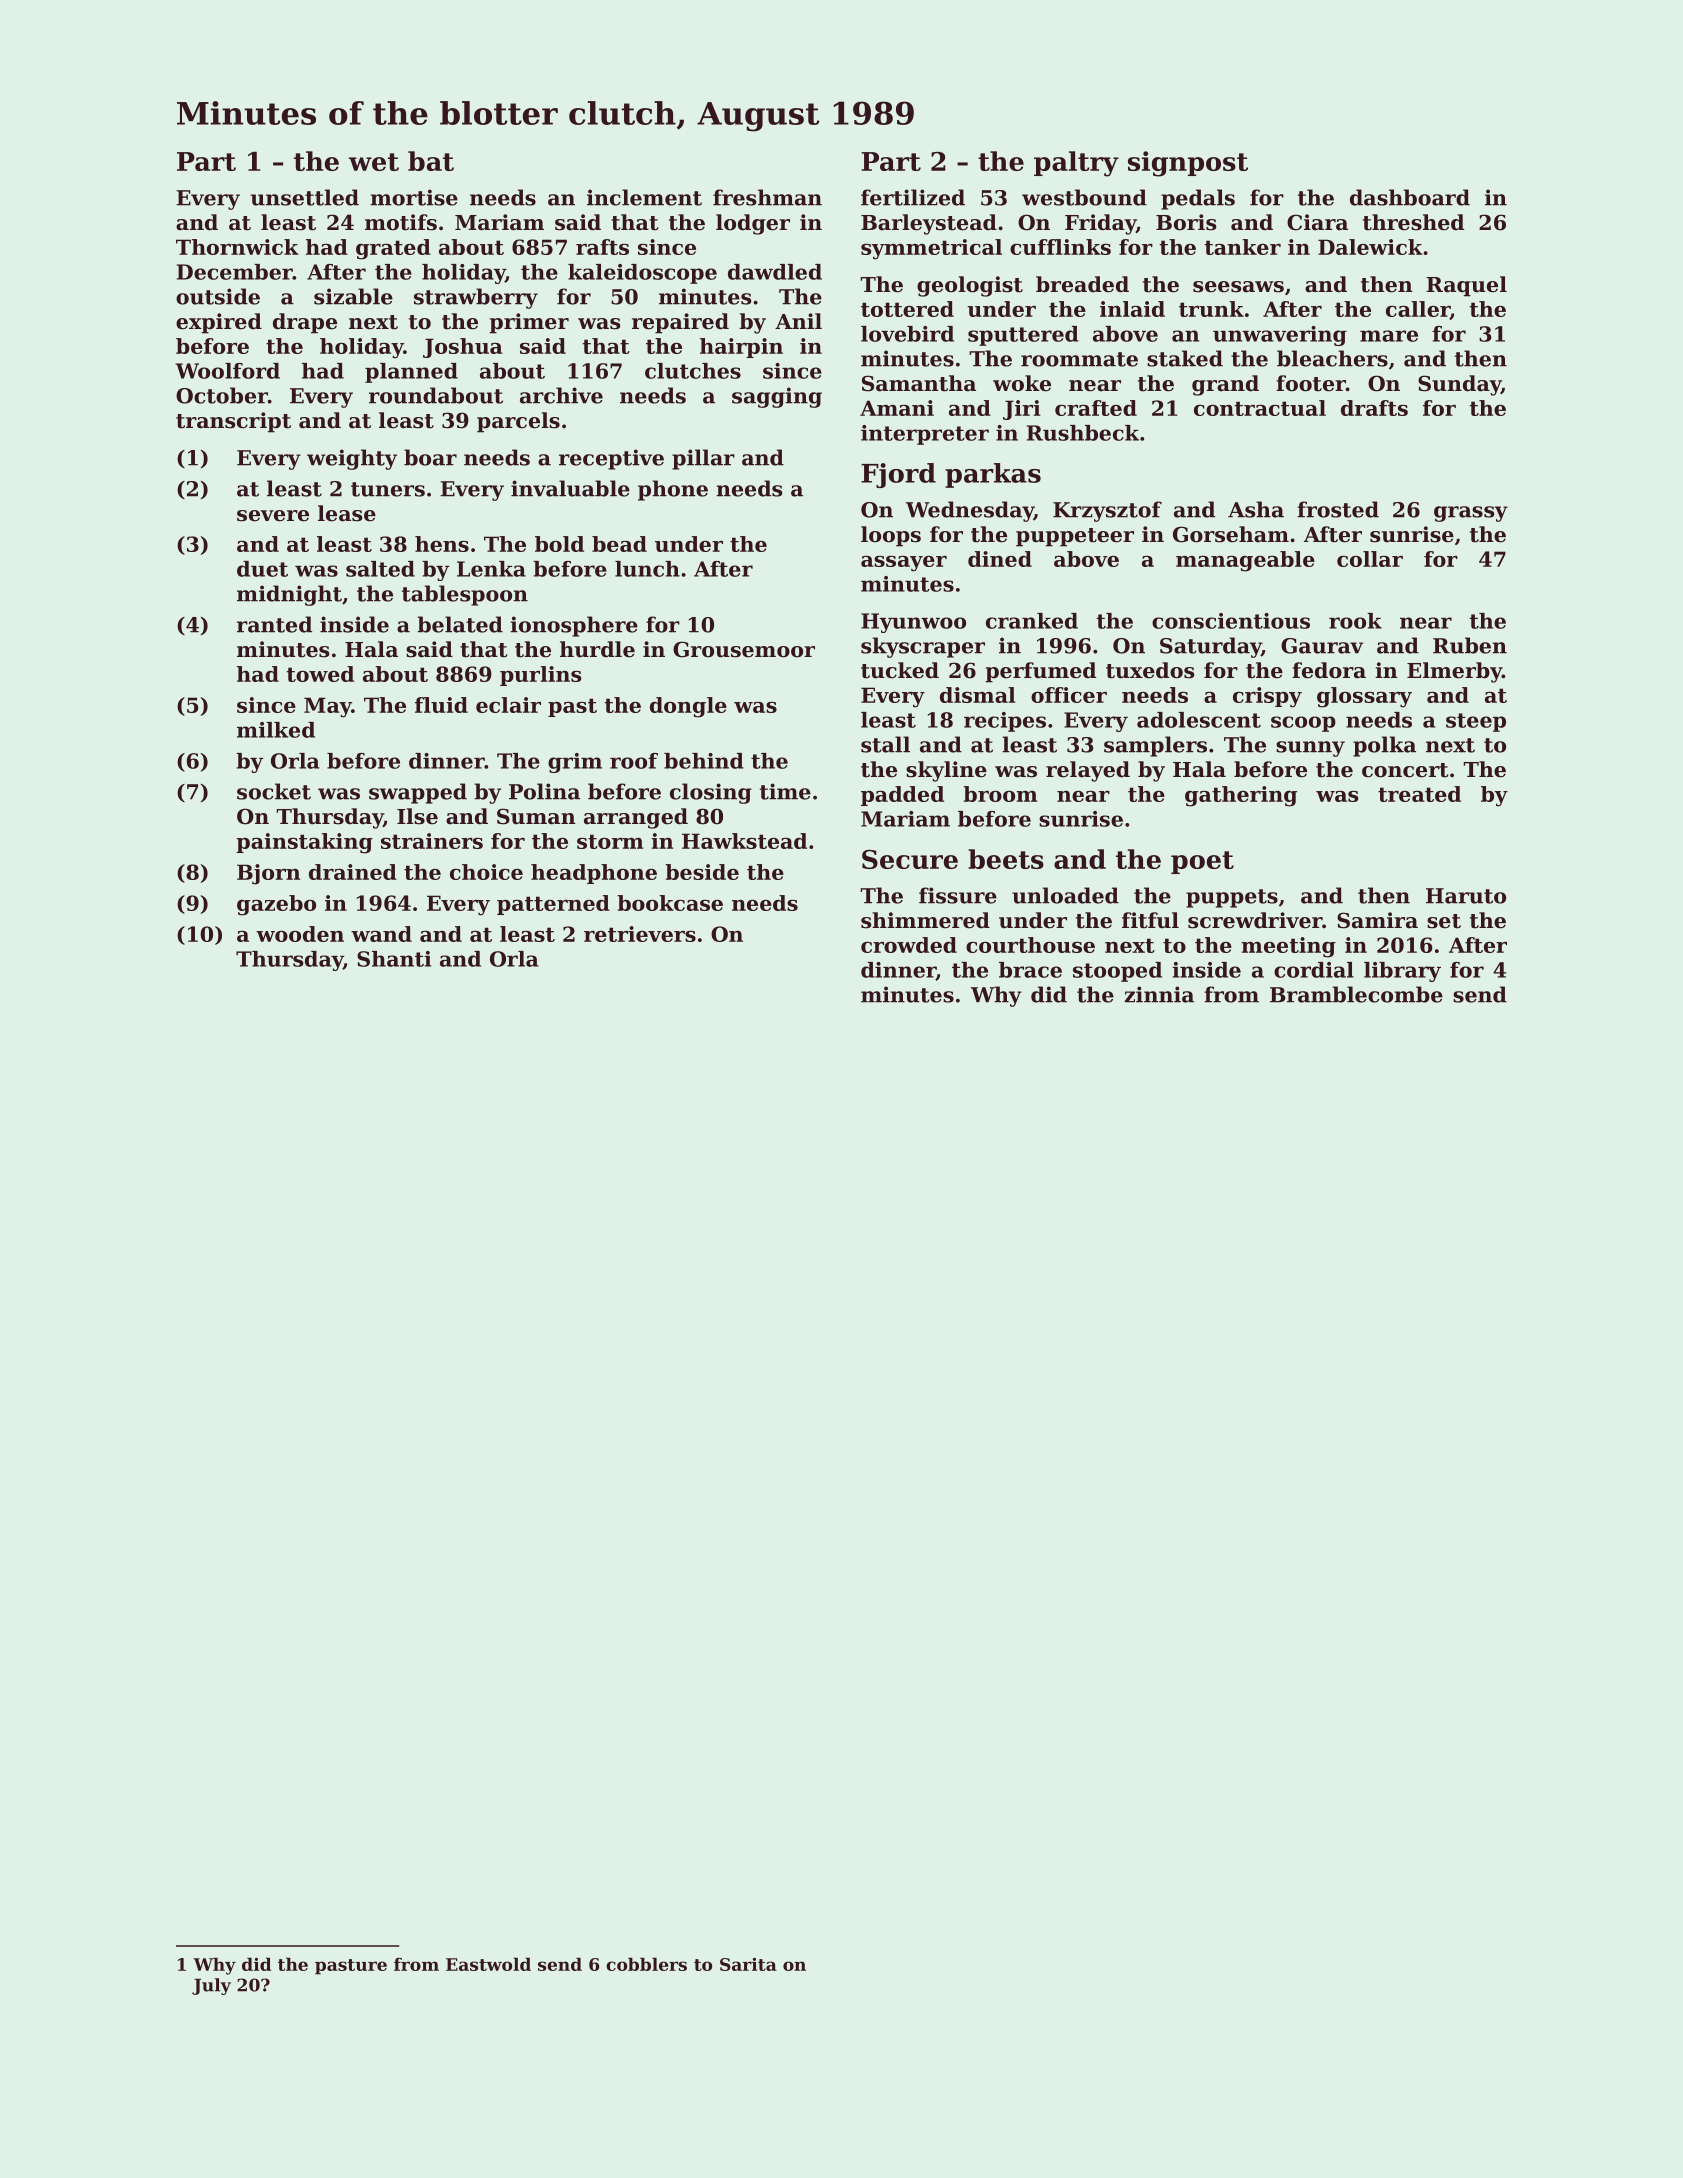 The width and height of the document is (1683, 2178). I want to click on Shanti, so click(394, 959).
